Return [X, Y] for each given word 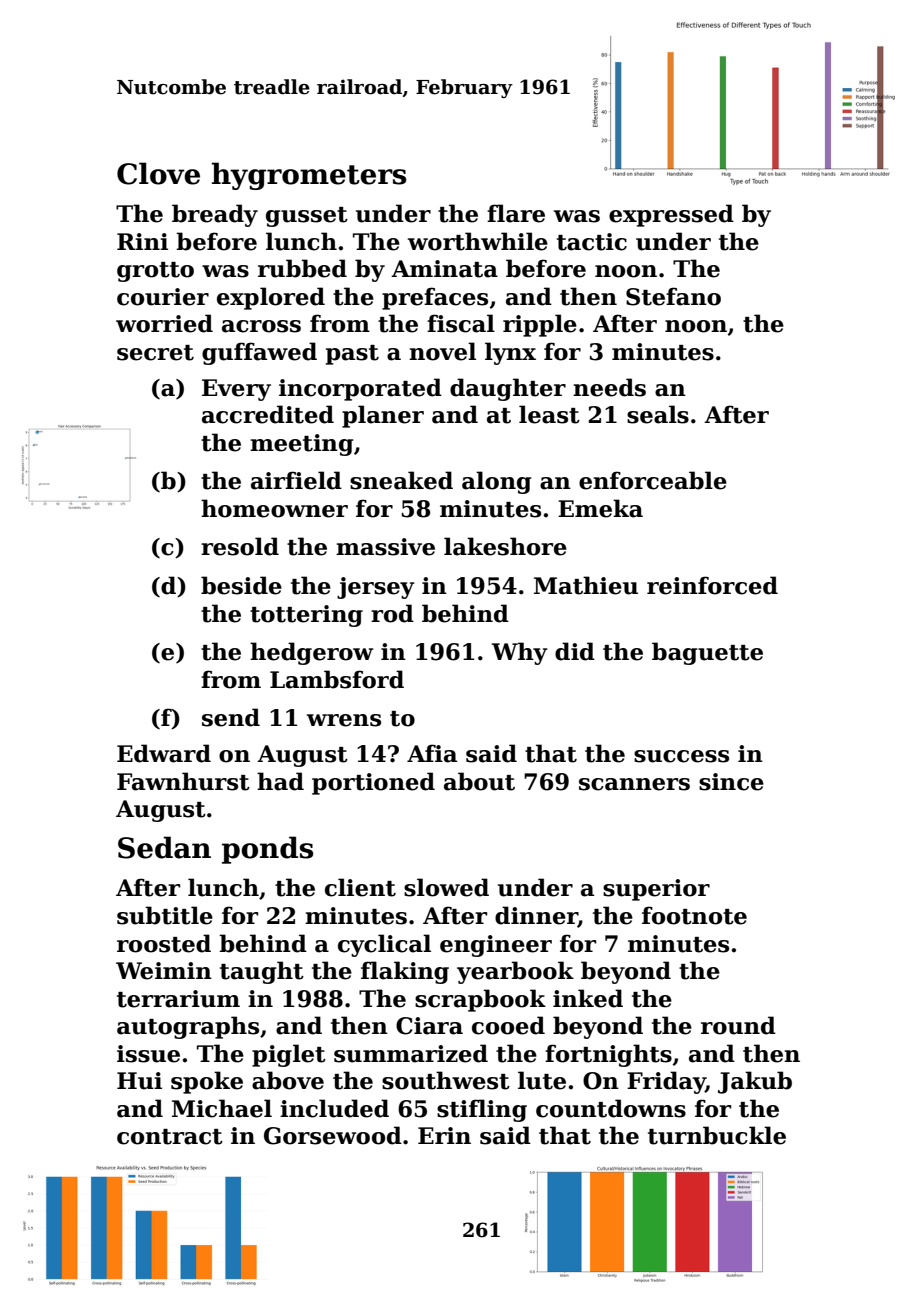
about [479, 781]
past [352, 355]
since [731, 782]
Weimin [164, 971]
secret [155, 353]
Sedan [164, 847]
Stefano [673, 296]
